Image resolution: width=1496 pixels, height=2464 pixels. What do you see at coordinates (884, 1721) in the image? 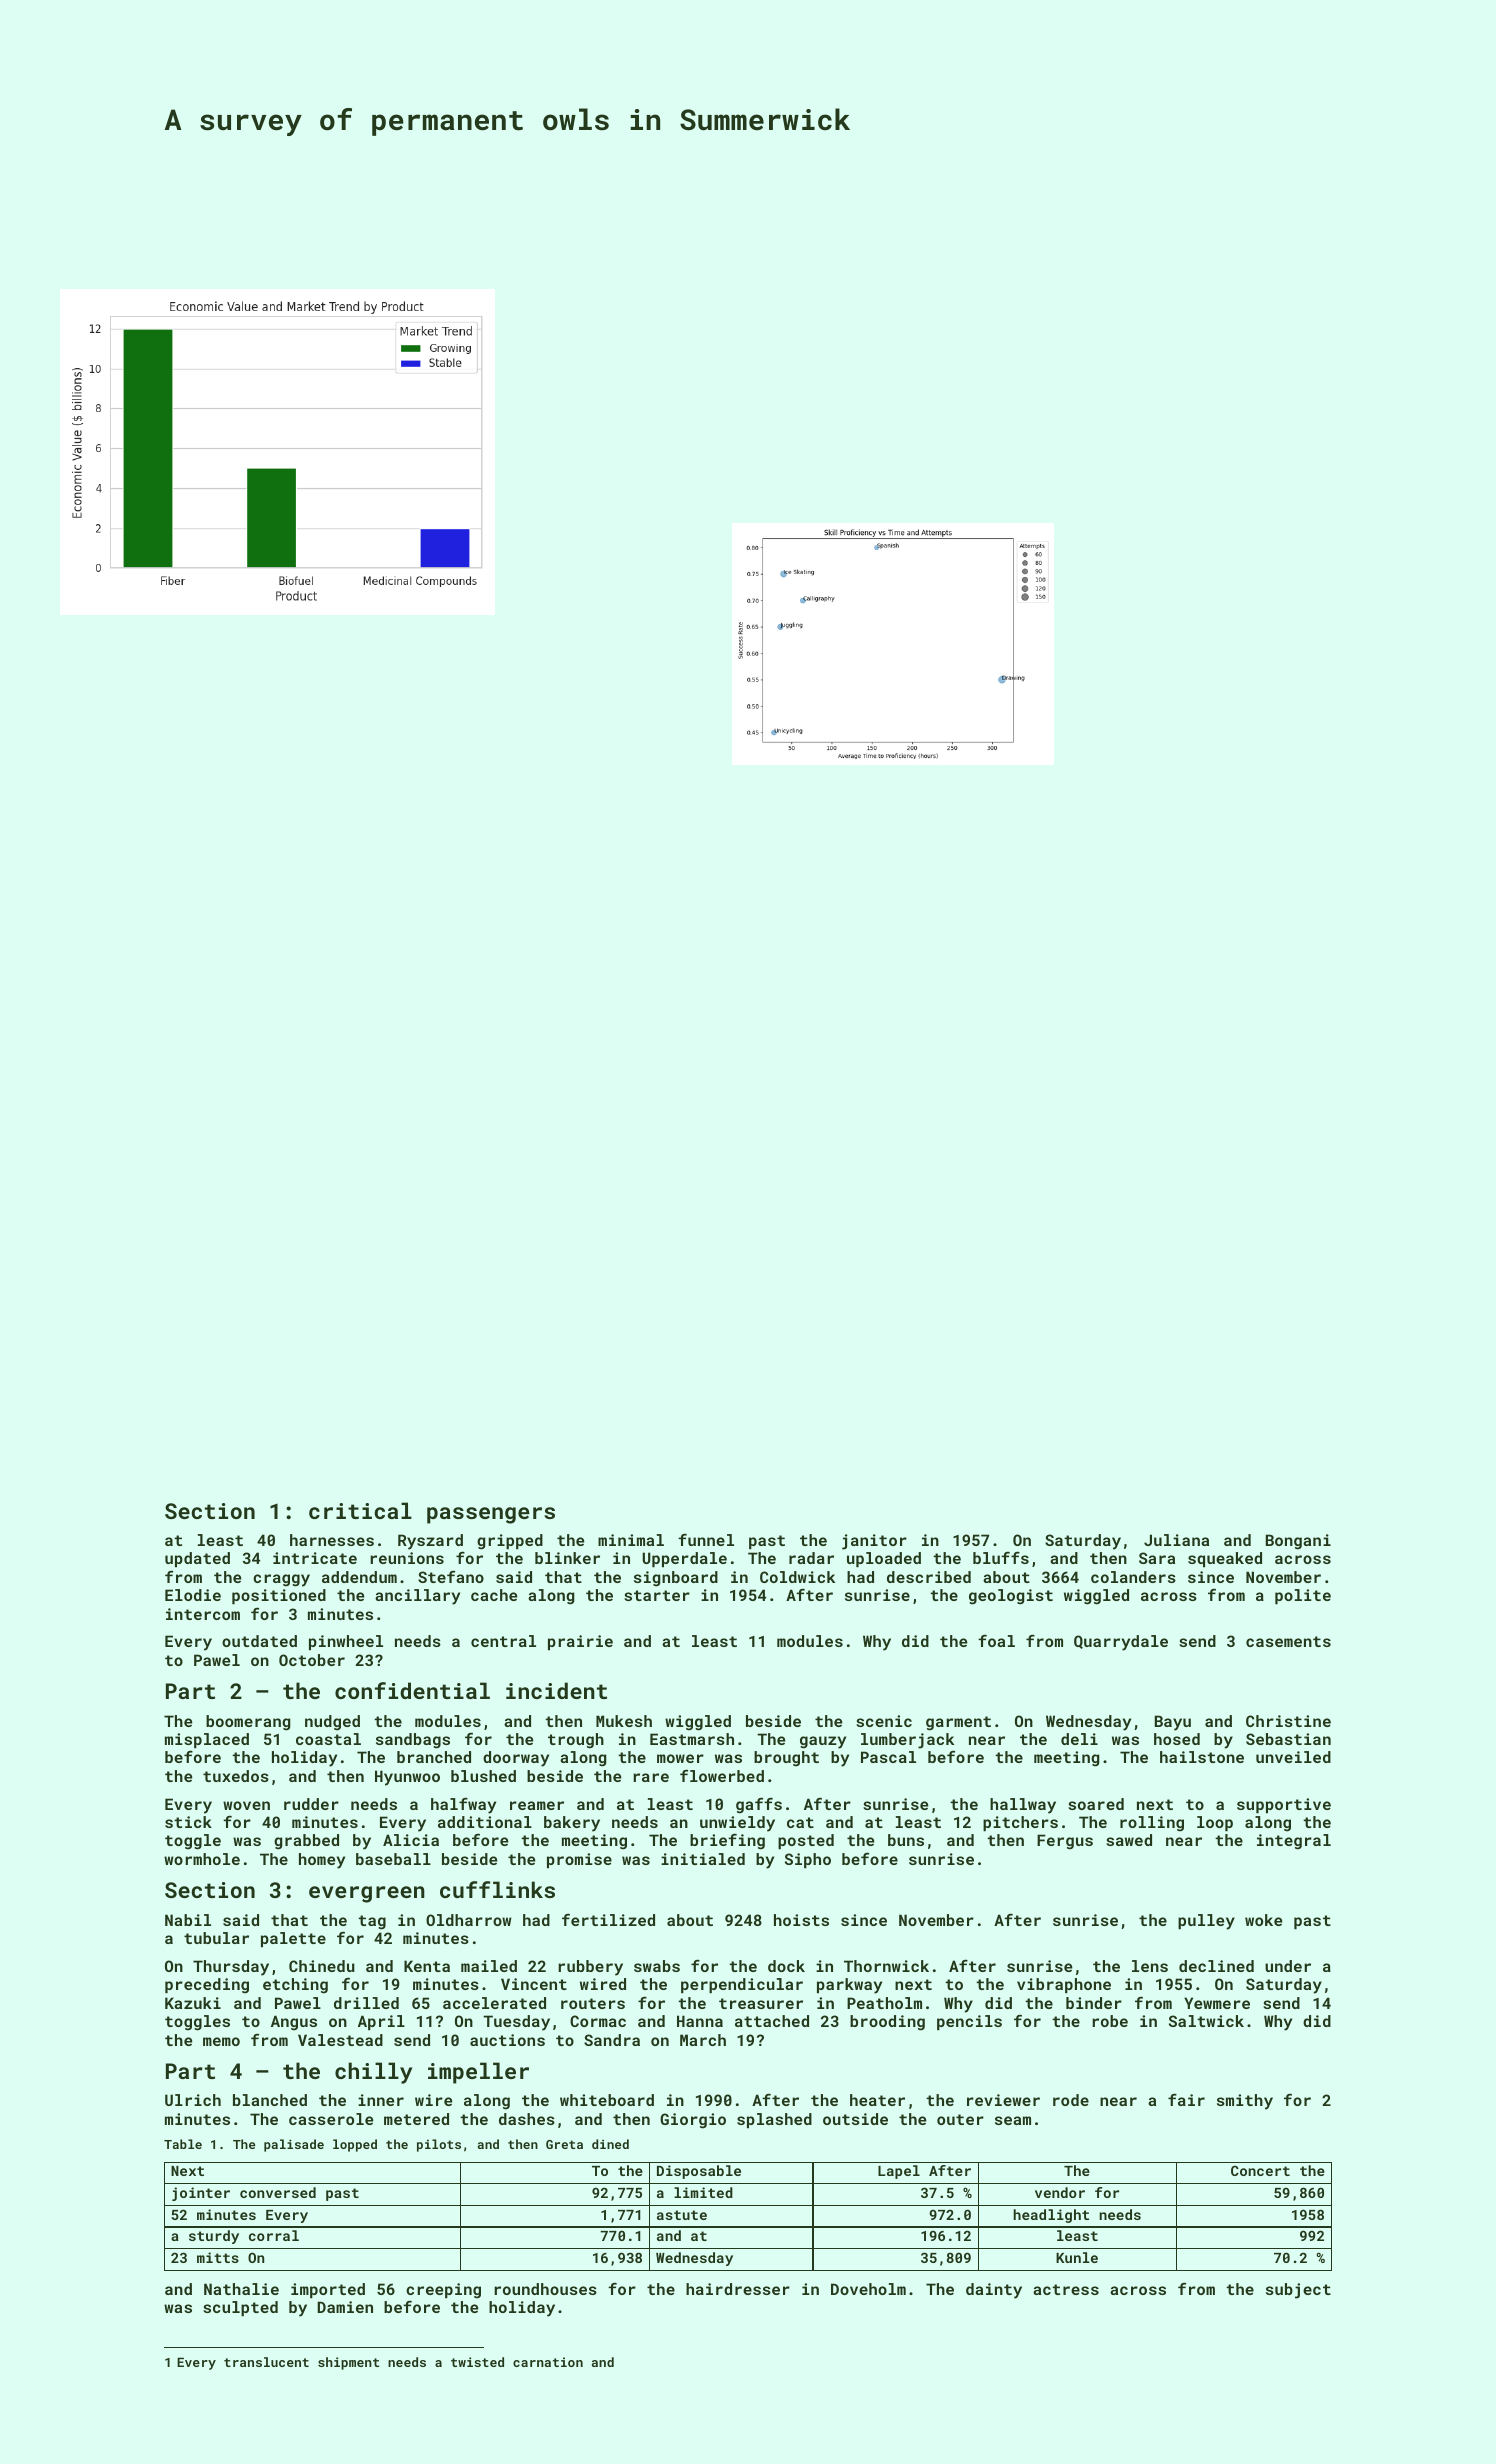
I see `scenic` at bounding box center [884, 1721].
